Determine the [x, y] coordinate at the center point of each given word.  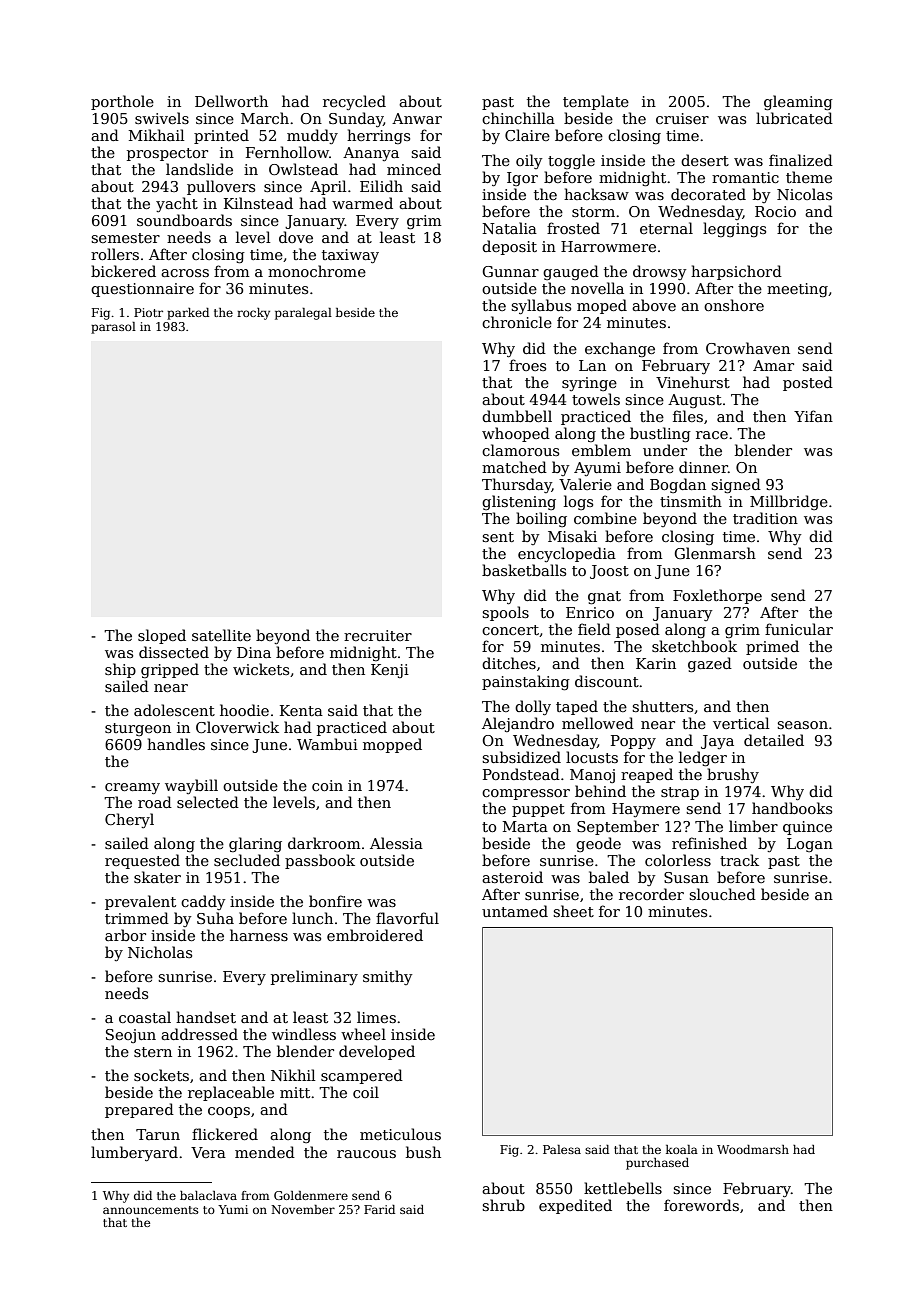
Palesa [562, 1149]
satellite [221, 635]
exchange [620, 349]
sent [498, 537]
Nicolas [804, 194]
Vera [208, 1152]
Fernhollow [287, 152]
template [596, 102]
